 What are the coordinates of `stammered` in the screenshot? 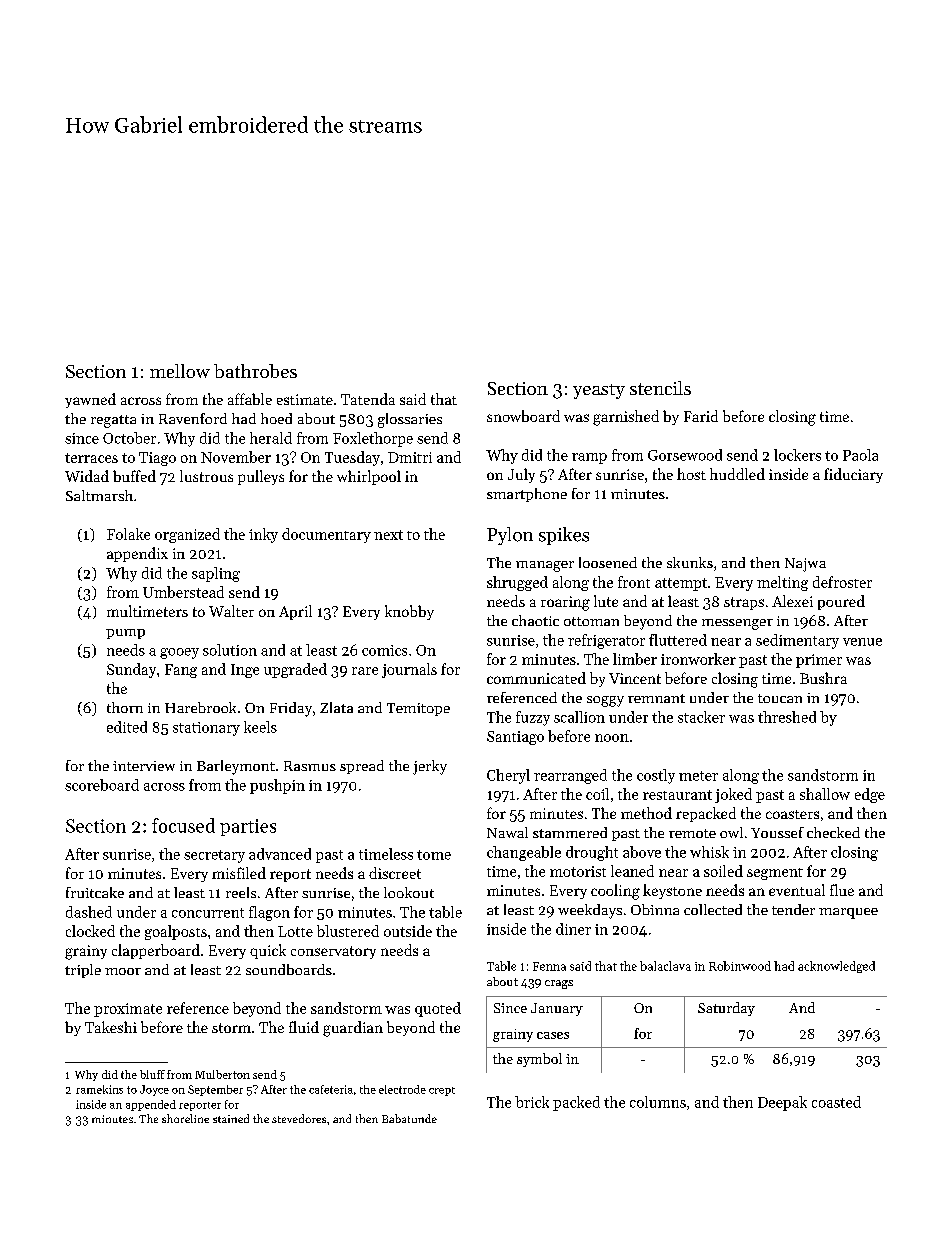 It's located at (570, 832).
